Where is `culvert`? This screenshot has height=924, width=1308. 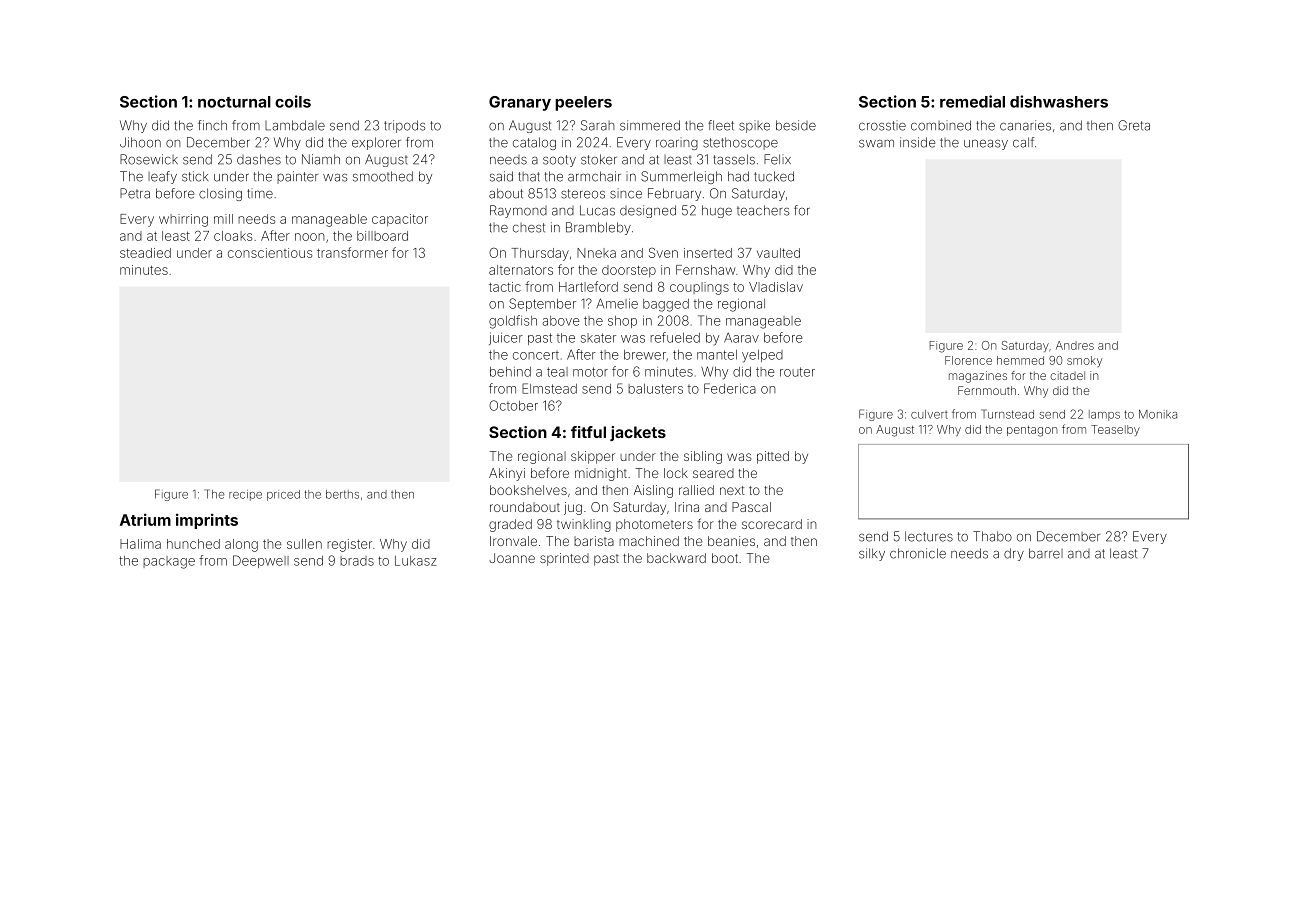
culvert is located at coordinates (929, 414).
